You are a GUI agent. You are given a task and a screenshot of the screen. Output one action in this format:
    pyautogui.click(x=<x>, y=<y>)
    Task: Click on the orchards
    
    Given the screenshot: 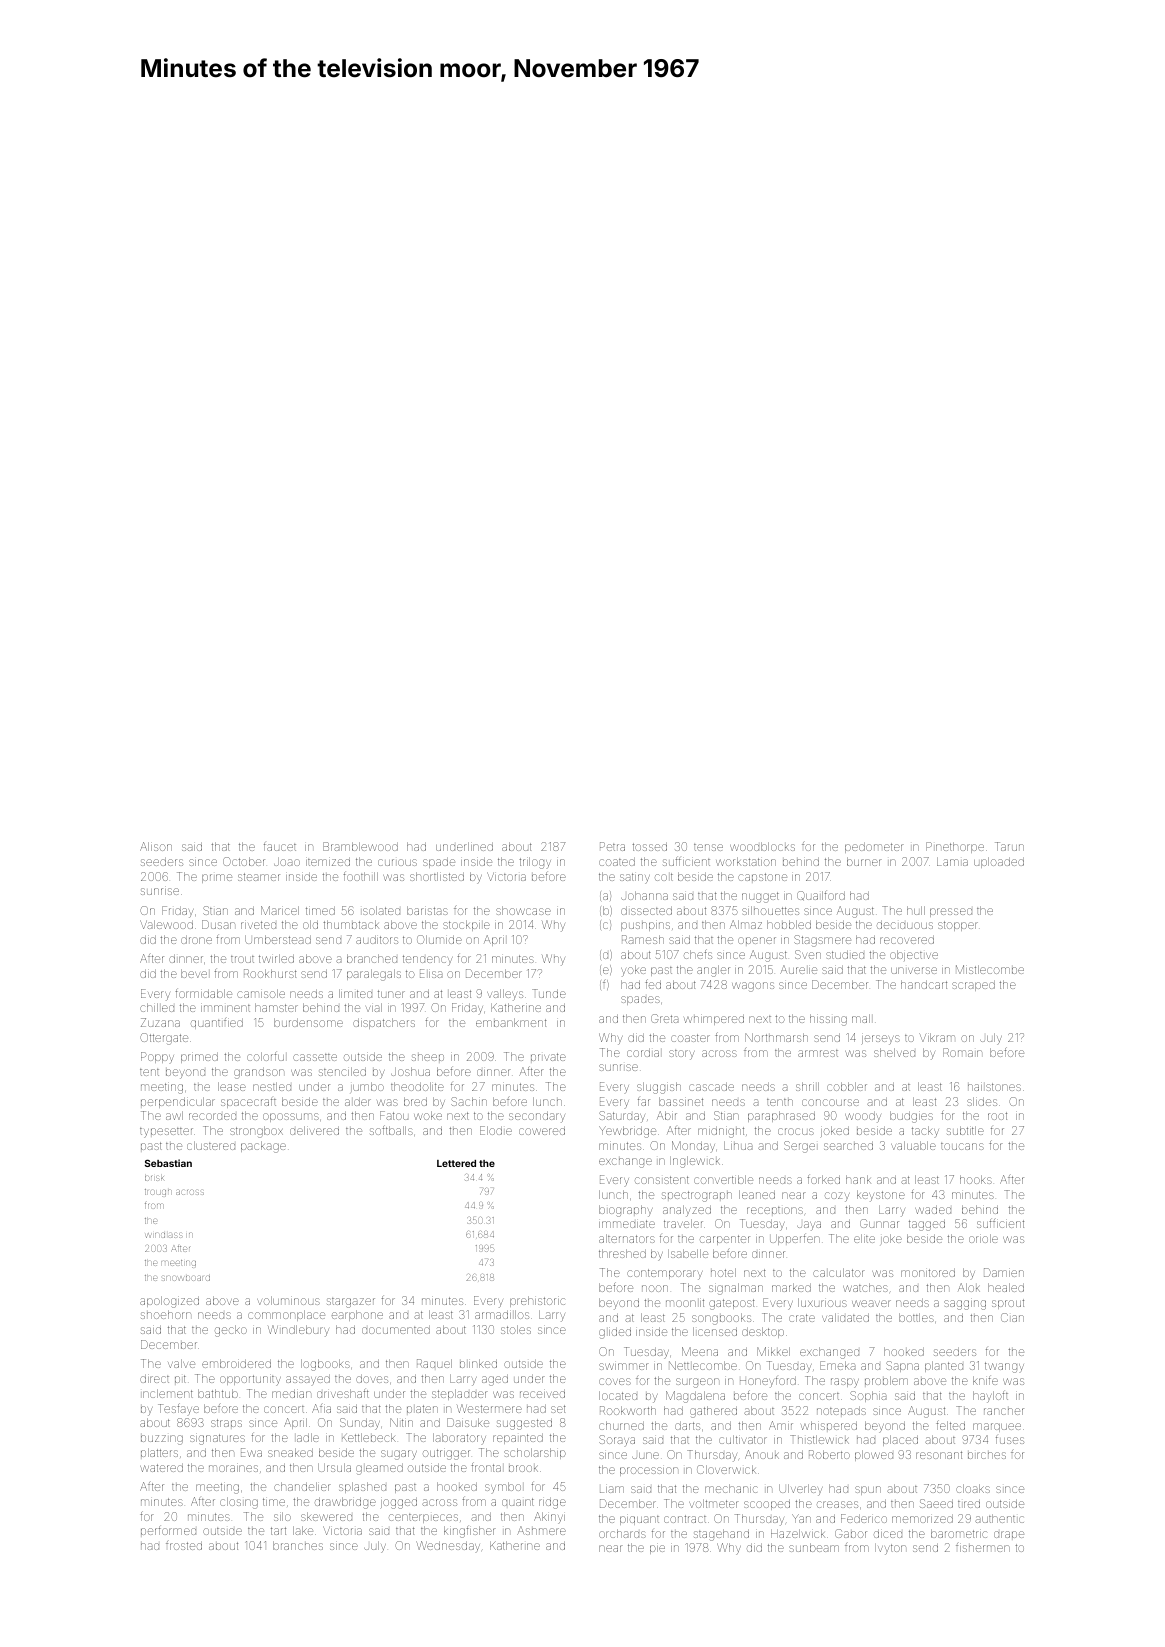 What is the action you would take?
    pyautogui.click(x=622, y=1533)
